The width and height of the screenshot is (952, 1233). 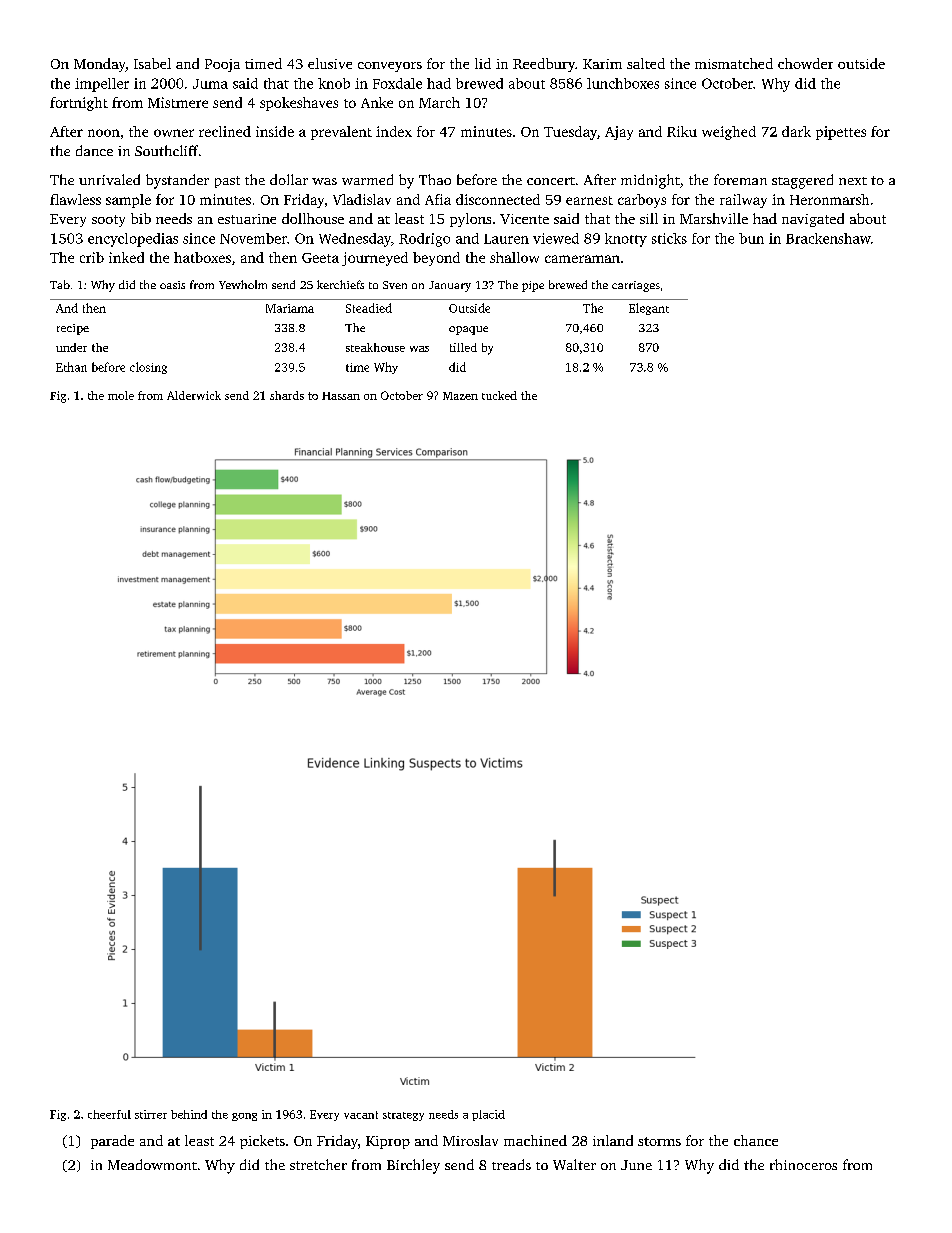 What do you see at coordinates (734, 63) in the screenshot?
I see `mismatched` at bounding box center [734, 63].
